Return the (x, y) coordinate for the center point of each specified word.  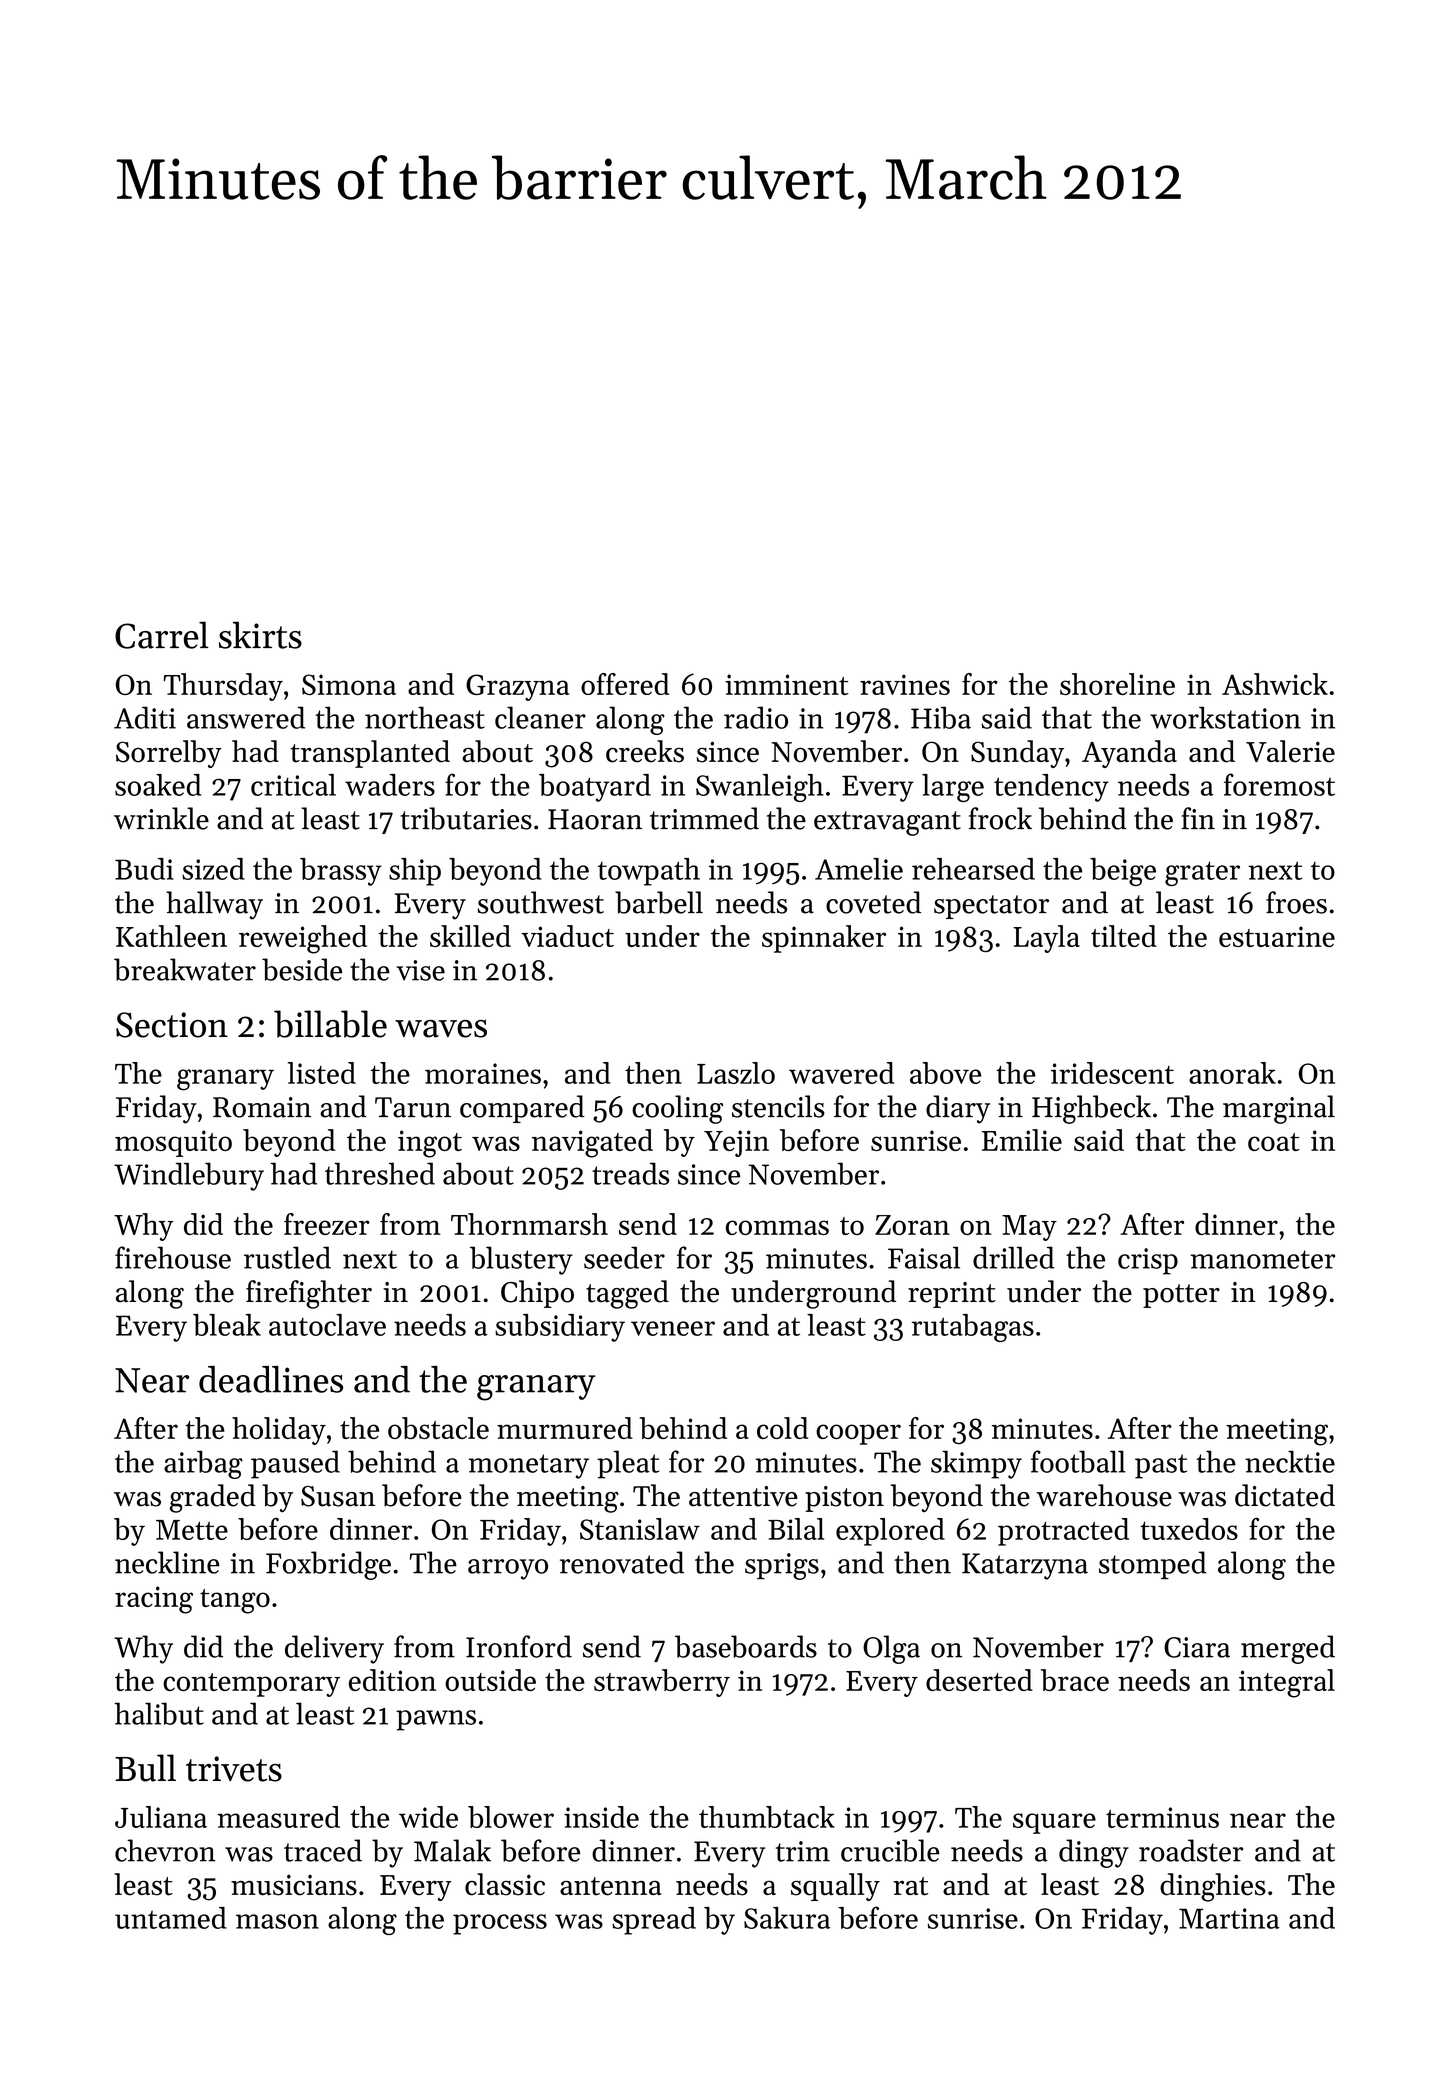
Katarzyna (1025, 1566)
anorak (1232, 1073)
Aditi (145, 717)
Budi (144, 869)
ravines (905, 684)
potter (1181, 1296)
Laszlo (736, 1073)
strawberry (662, 1683)
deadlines (271, 1379)
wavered (841, 1073)
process (500, 1924)
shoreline (1117, 684)
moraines (483, 1073)
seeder (624, 1257)
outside (490, 1680)
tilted (1124, 936)
